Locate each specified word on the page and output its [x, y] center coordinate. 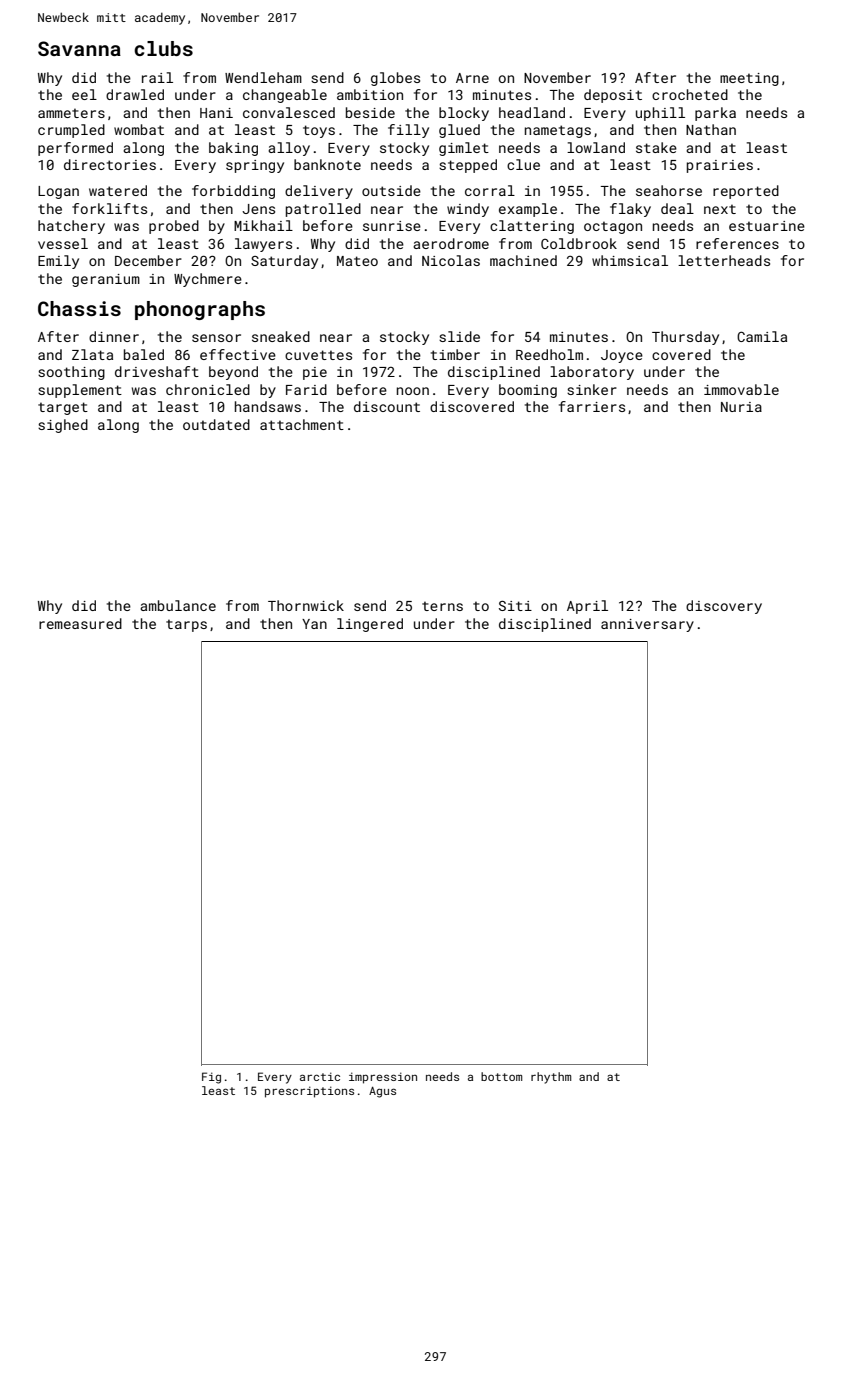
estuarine [767, 226]
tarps [186, 625]
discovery [724, 607]
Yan [314, 624]
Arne [472, 78]
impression [383, 1078]
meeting [749, 79]
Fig [211, 1078]
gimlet [464, 149]
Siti [515, 606]
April [587, 607]
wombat [139, 129]
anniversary [647, 625]
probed [174, 227]
